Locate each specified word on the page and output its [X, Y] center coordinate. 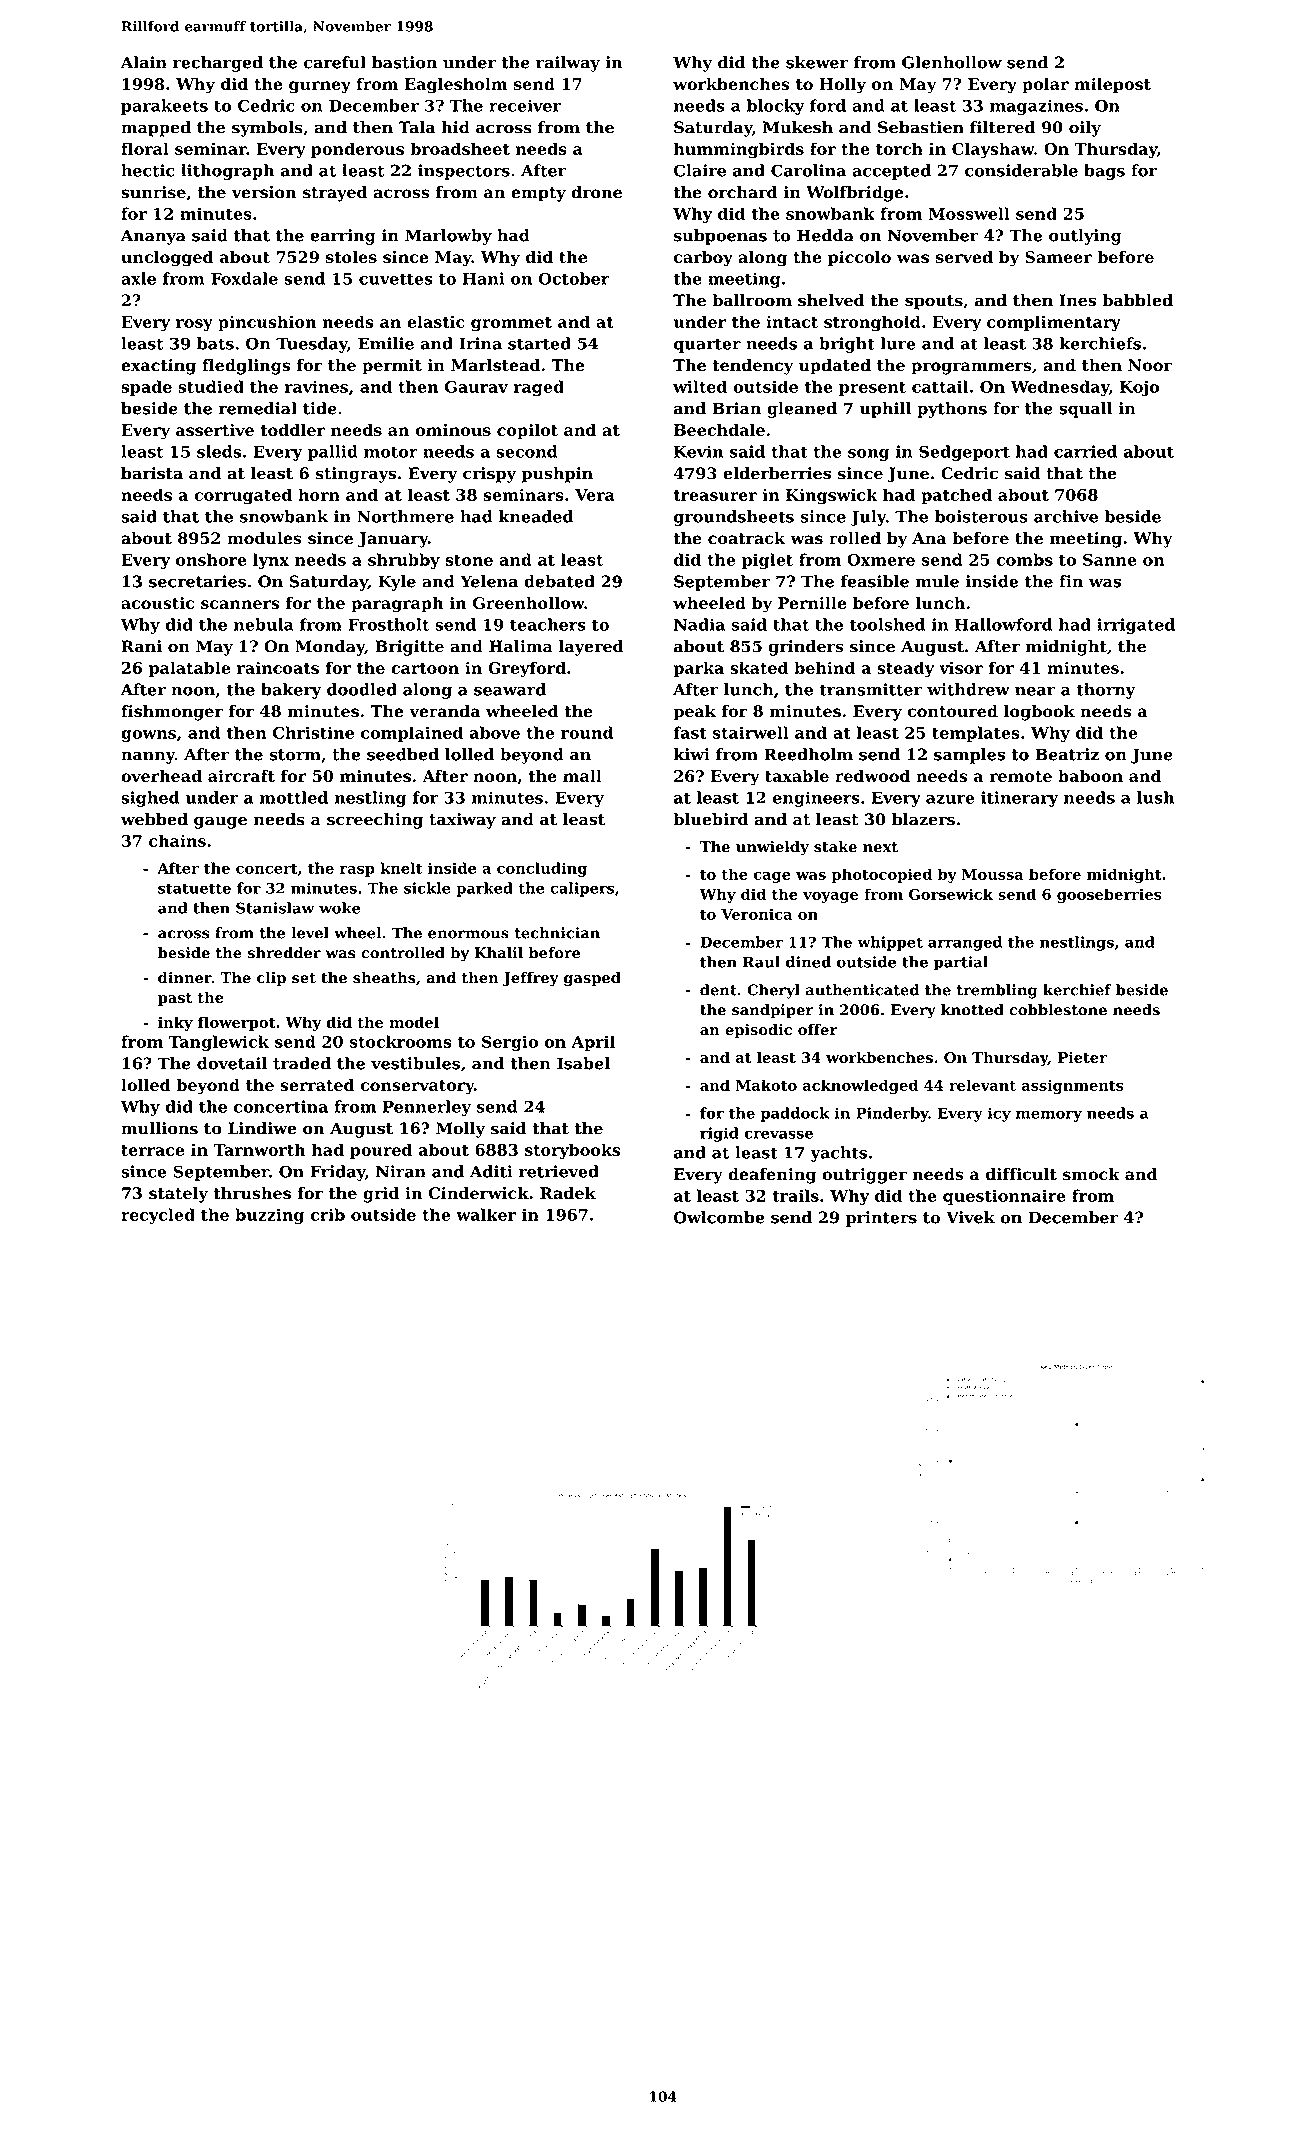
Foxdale [244, 278]
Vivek [970, 1217]
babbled [1138, 300]
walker [486, 1214]
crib [327, 1214]
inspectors [464, 172]
